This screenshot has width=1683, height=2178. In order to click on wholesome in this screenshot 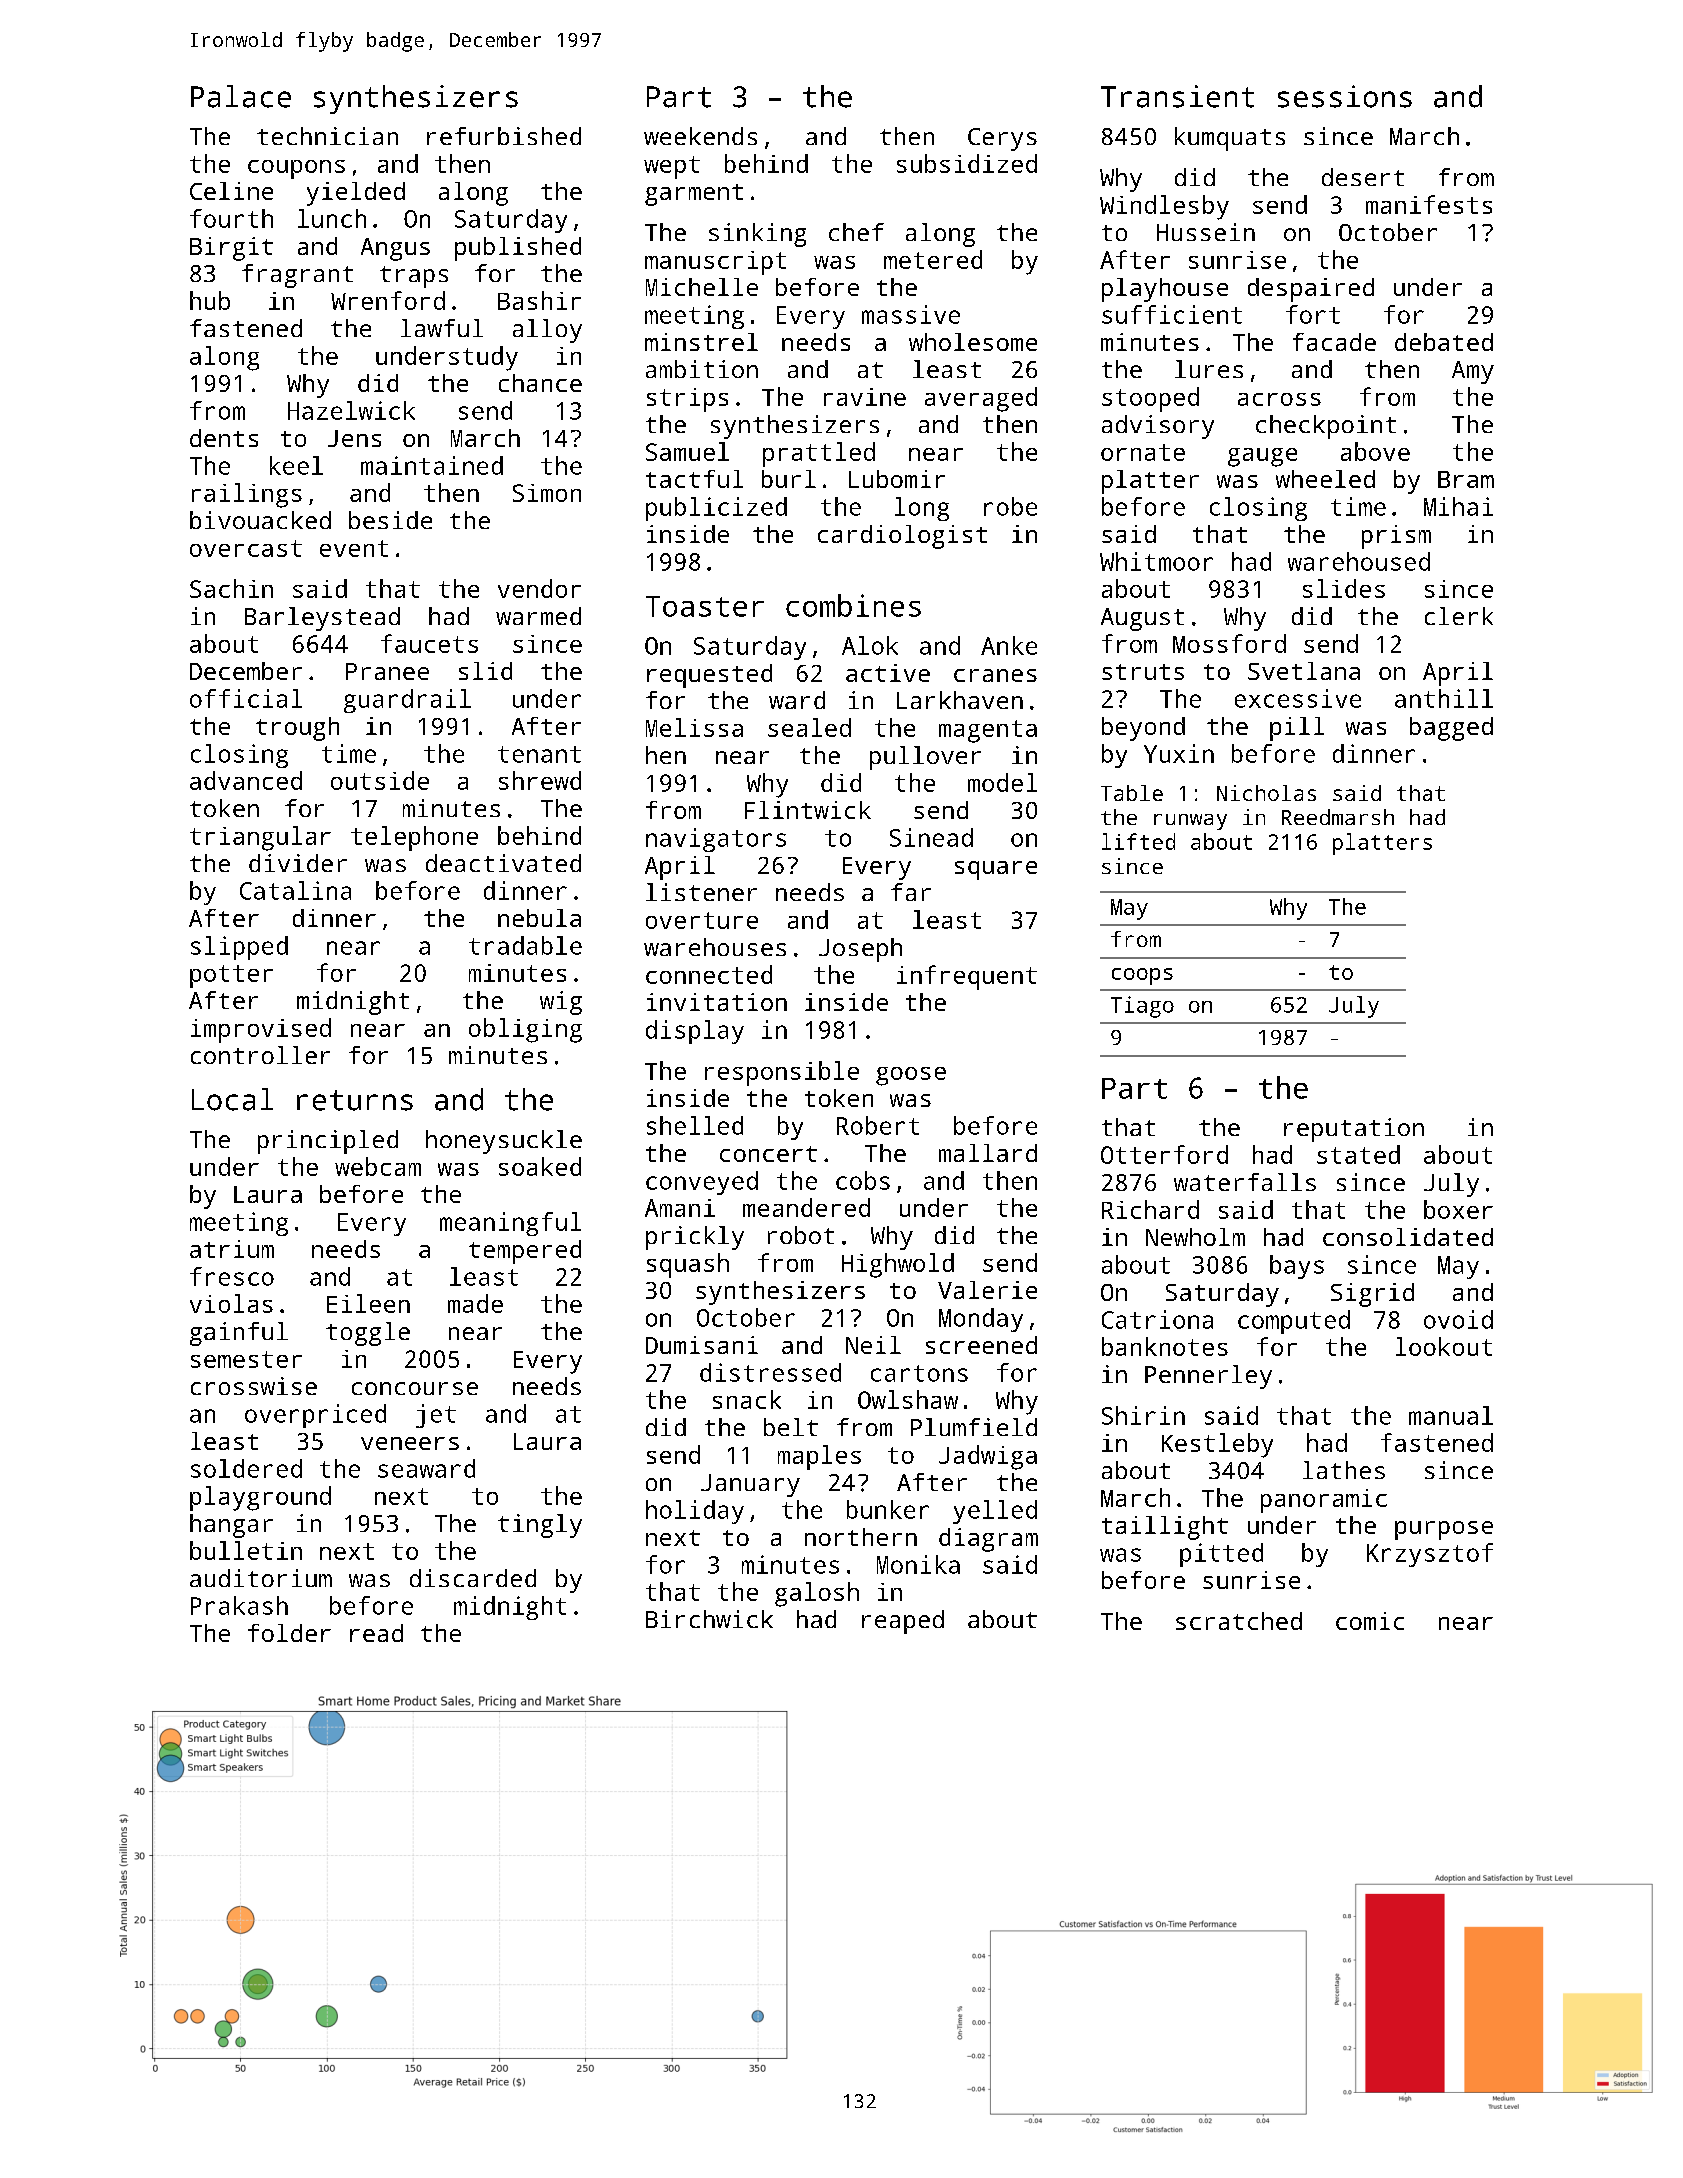, I will do `click(973, 342)`.
